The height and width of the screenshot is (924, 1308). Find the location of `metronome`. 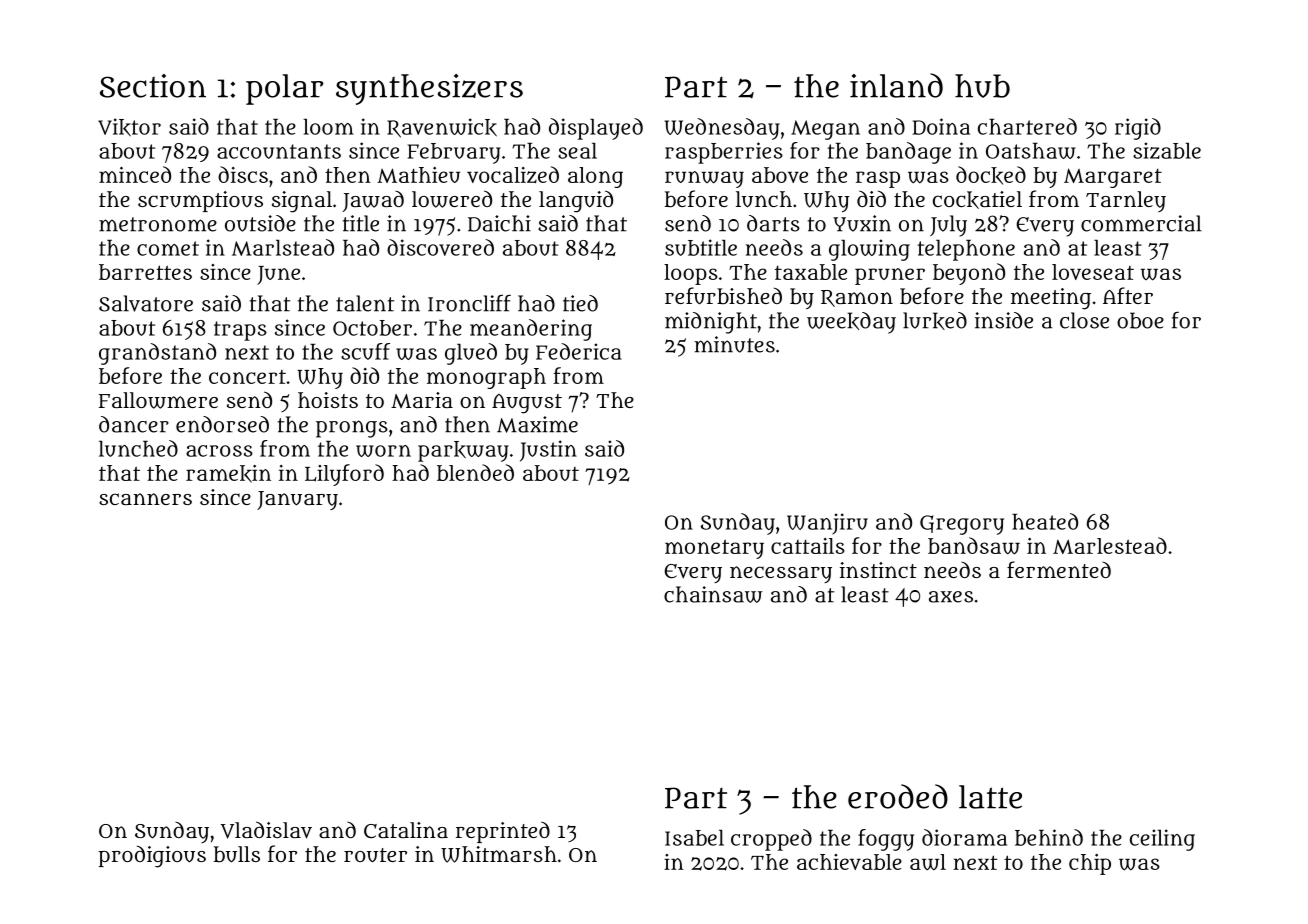

metronome is located at coordinates (158, 224).
